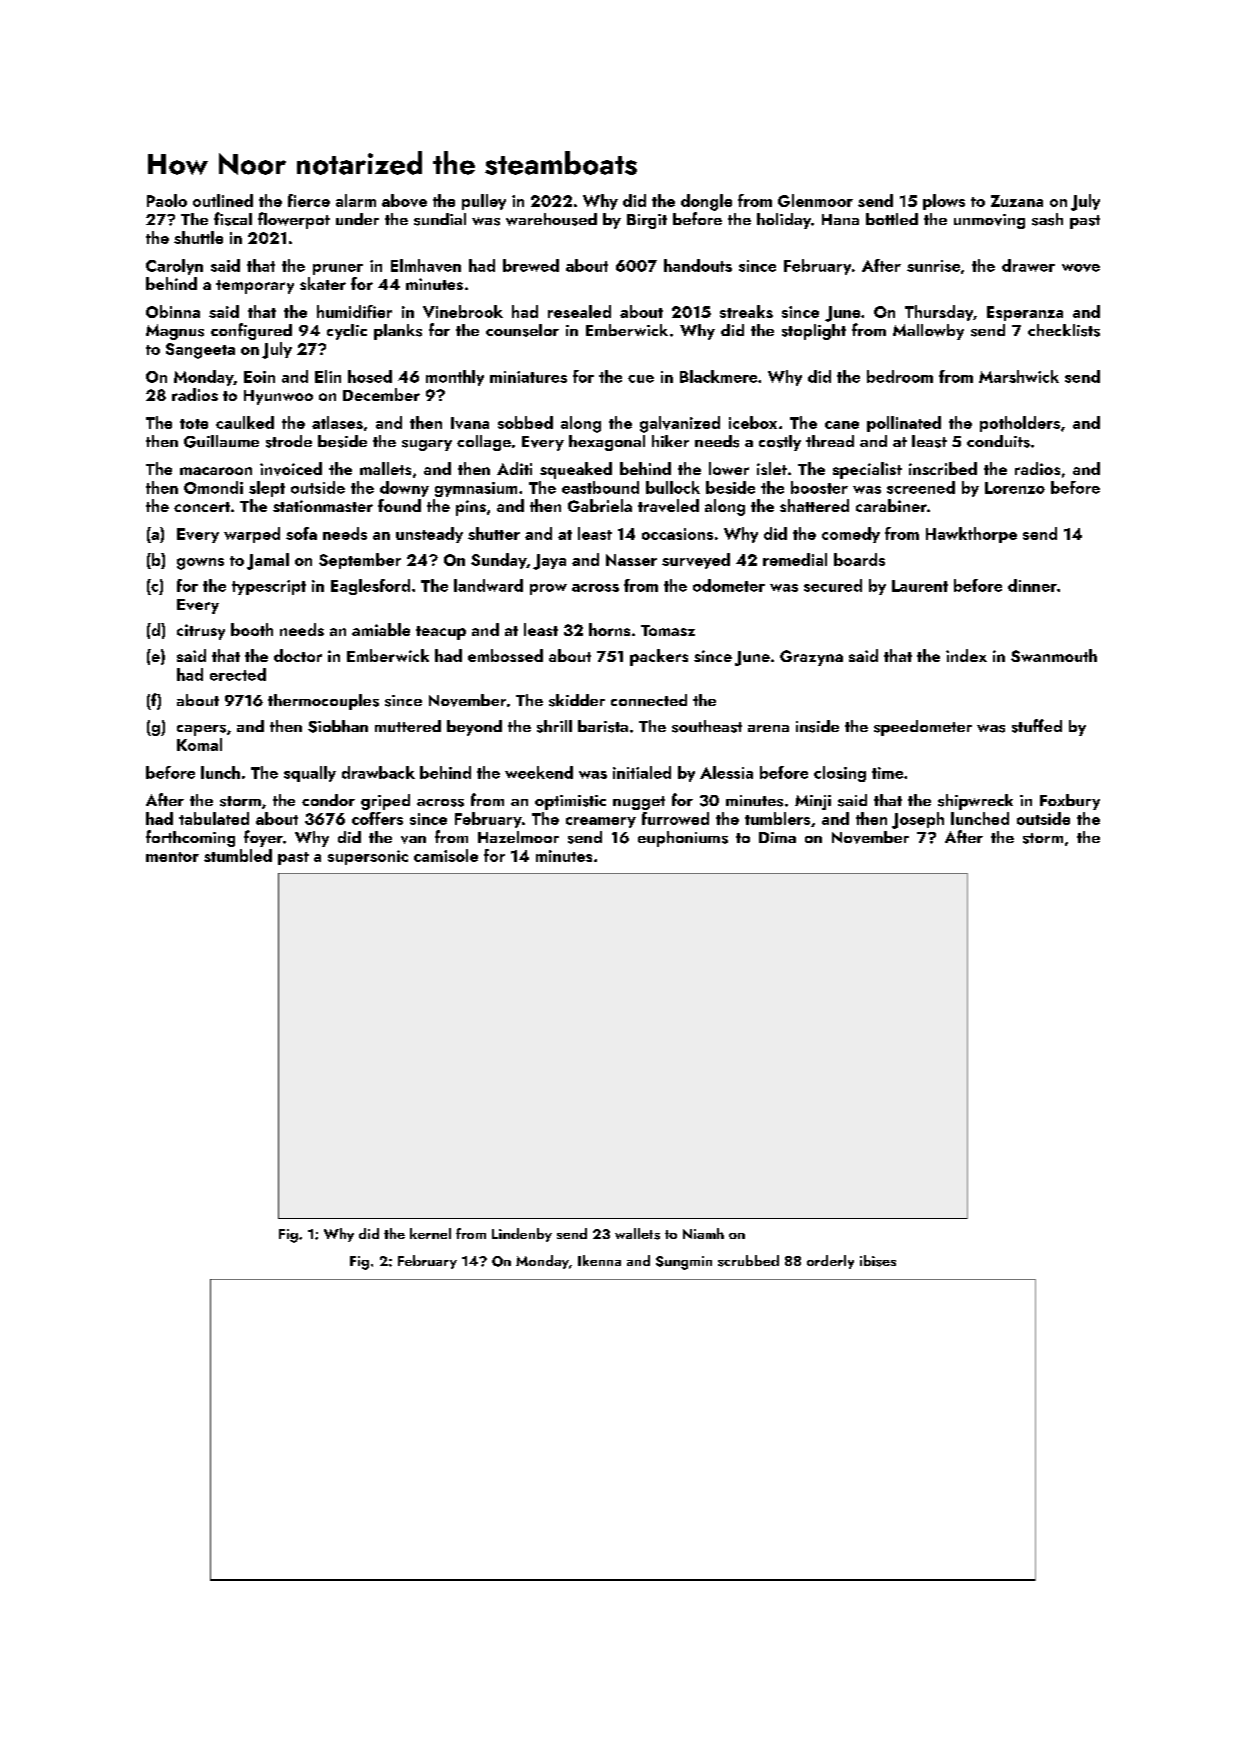  Describe the element at coordinates (975, 802) in the screenshot. I see `shipwreck` at that location.
